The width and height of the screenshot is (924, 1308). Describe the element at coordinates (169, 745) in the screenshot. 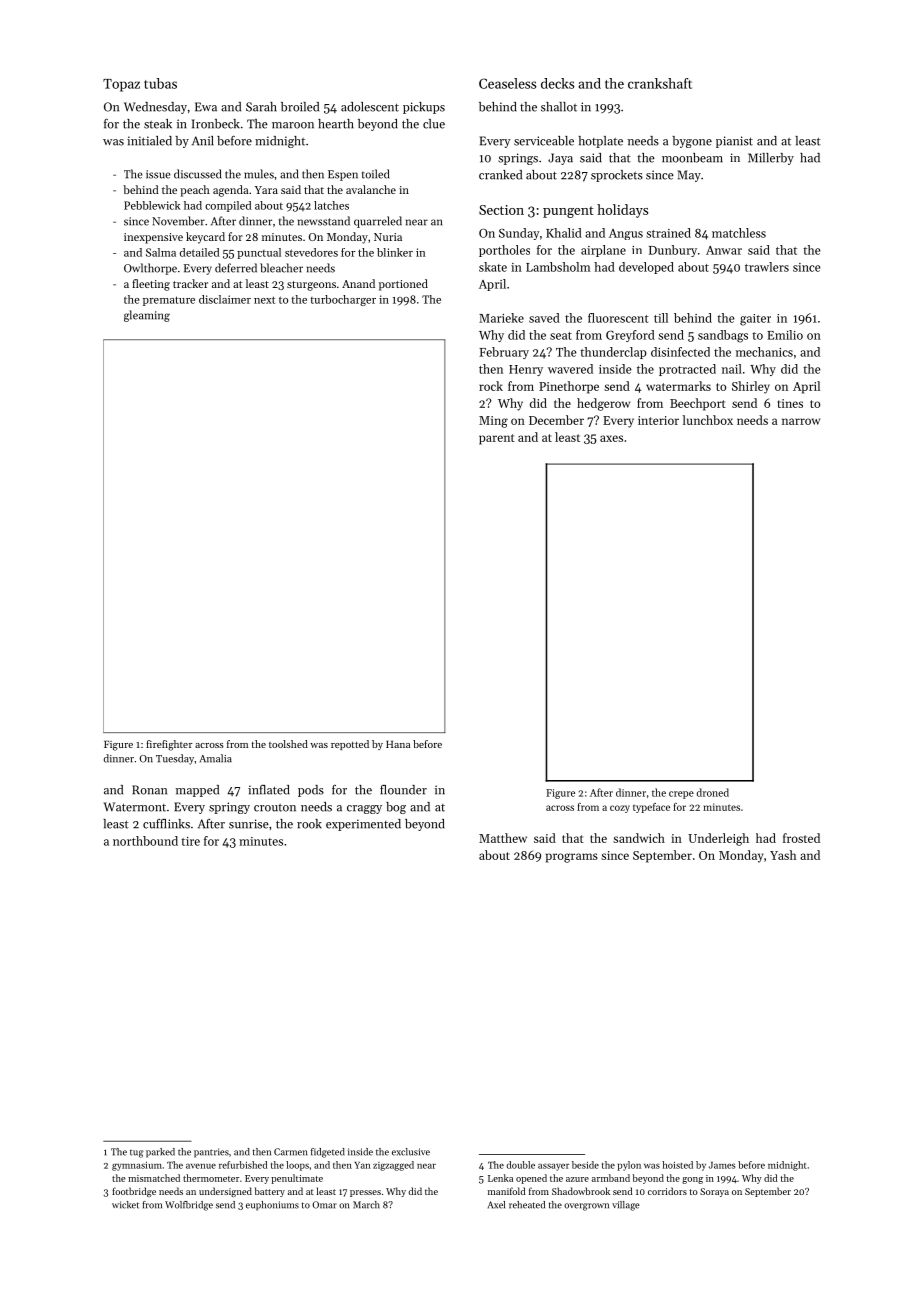

I see `firefighter` at that location.
